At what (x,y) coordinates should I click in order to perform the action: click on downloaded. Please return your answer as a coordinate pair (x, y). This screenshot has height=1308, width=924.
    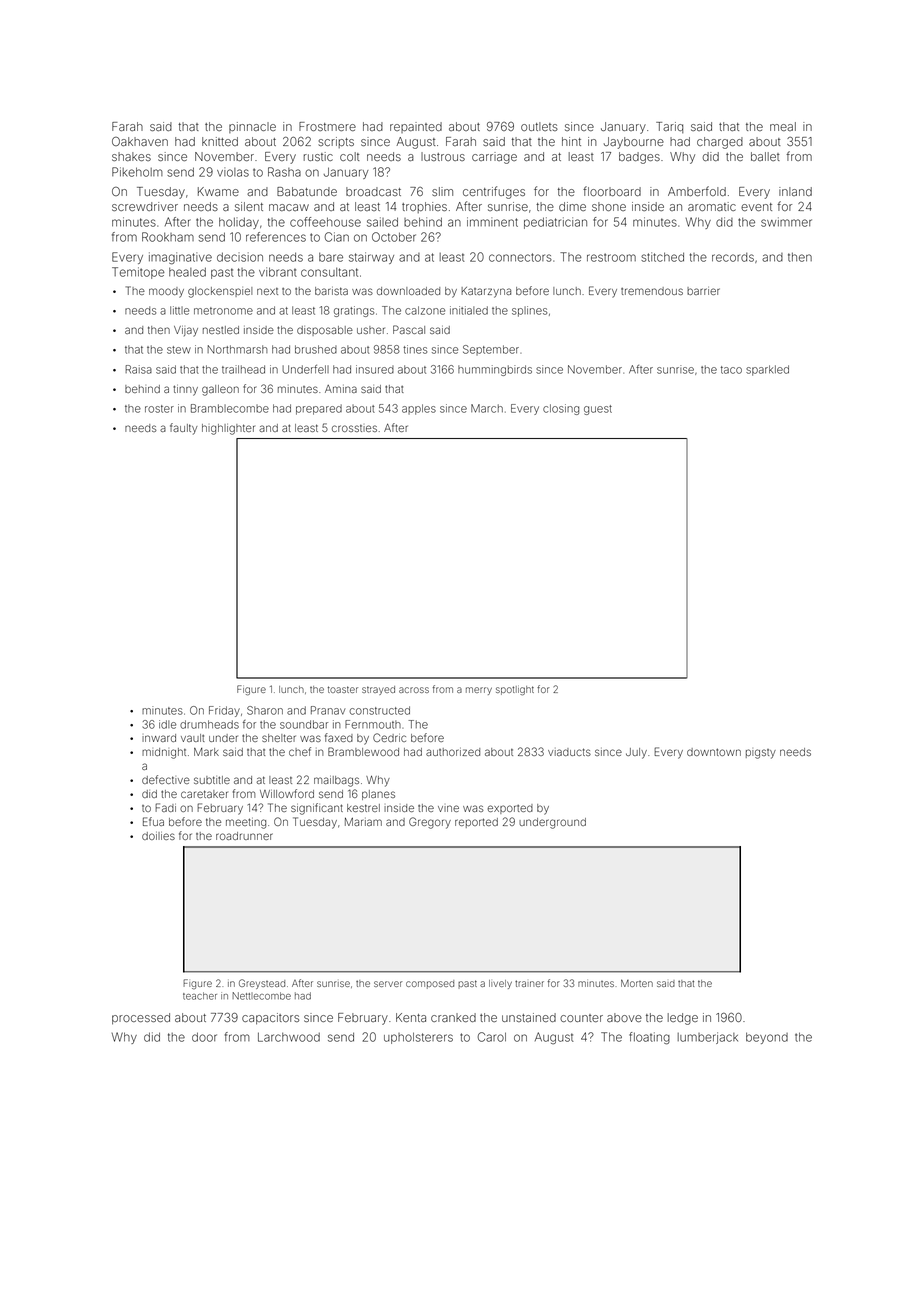
    Looking at the image, I should click on (408, 291).
